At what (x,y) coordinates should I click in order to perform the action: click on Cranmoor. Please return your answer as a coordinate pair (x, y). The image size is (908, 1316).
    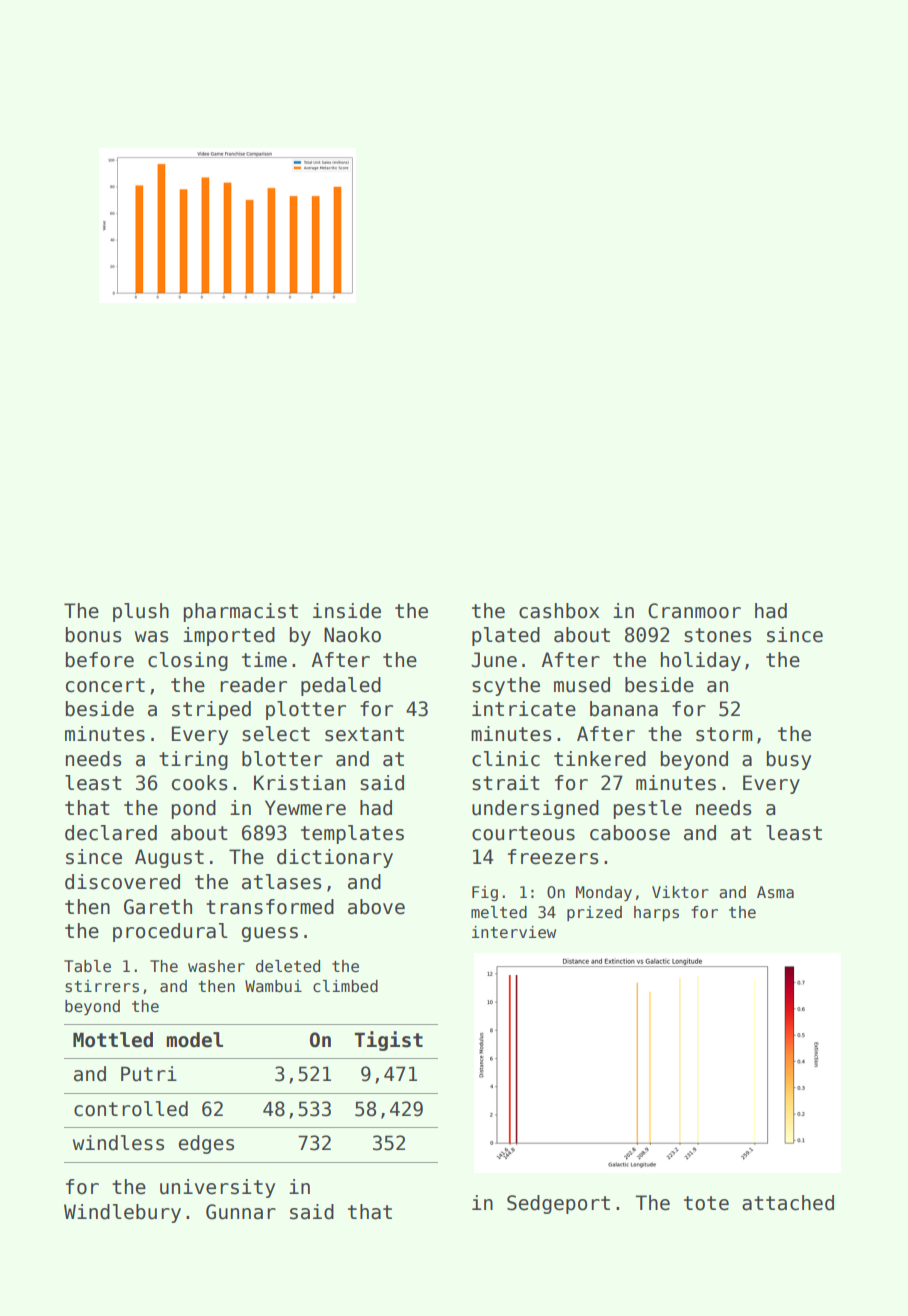
    Looking at the image, I should click on (694, 611).
